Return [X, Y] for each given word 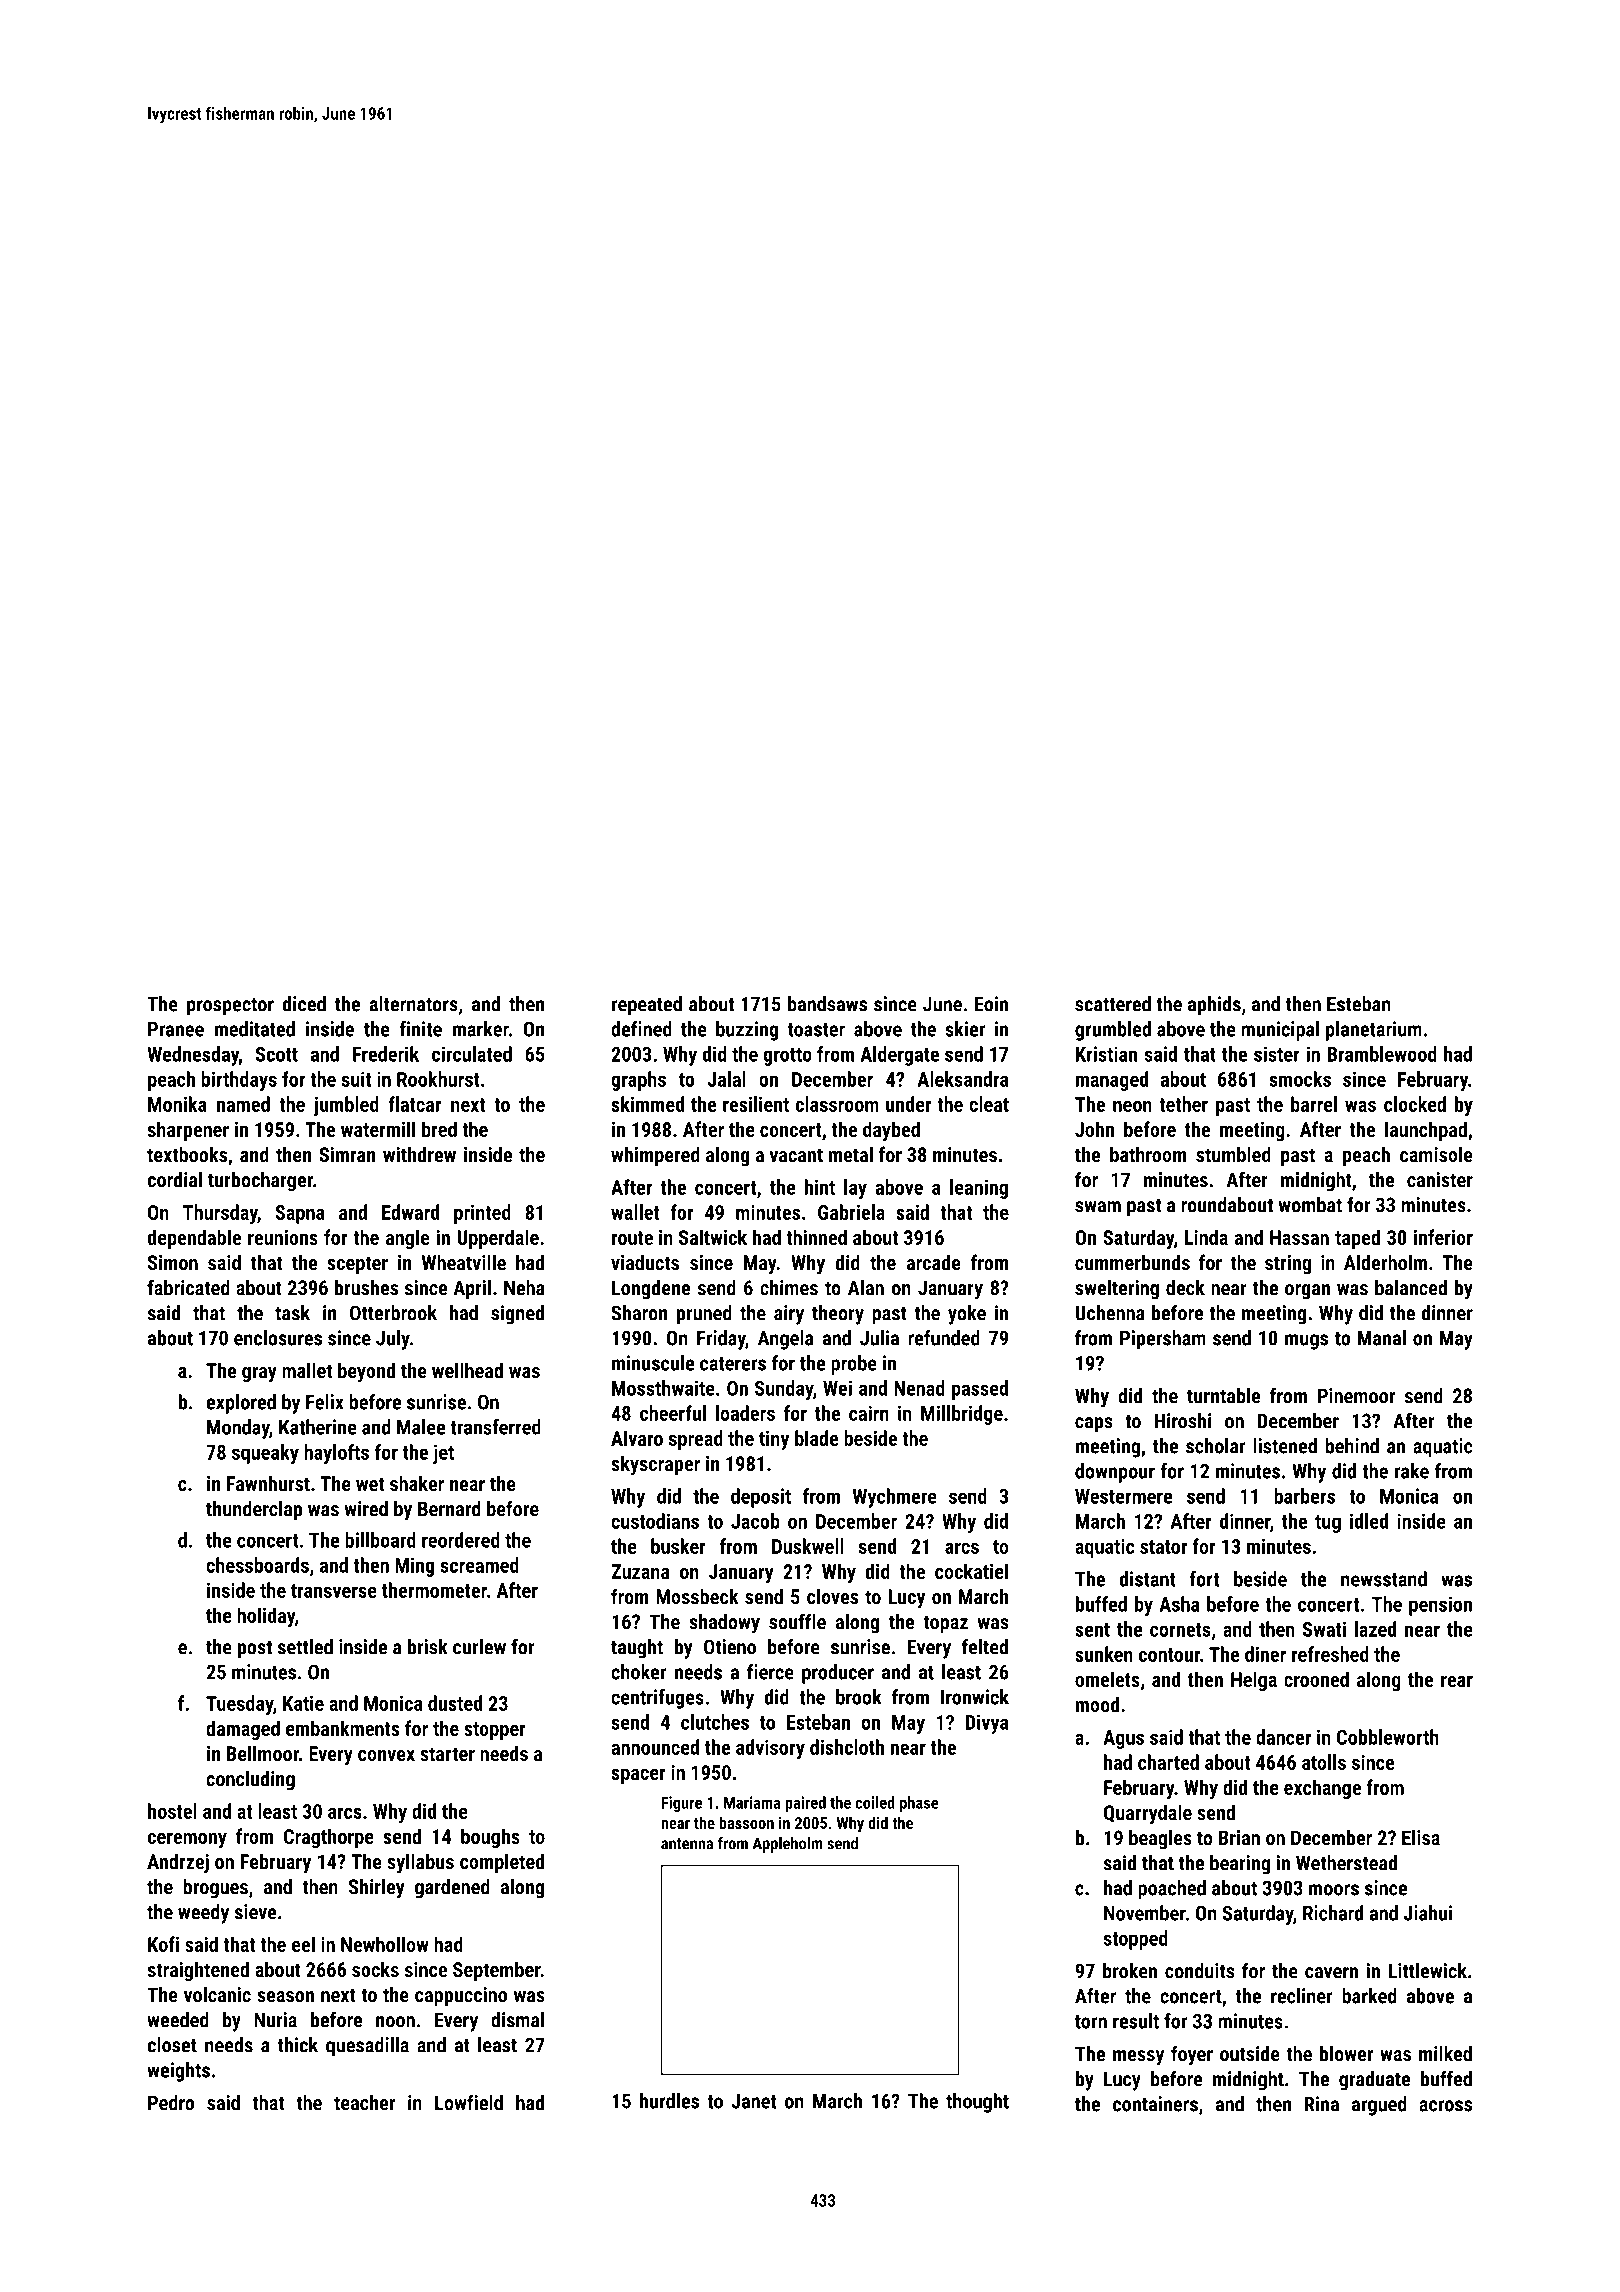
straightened [198, 1971]
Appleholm [788, 1844]
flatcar [414, 1104]
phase [919, 1804]
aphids [1214, 1006]
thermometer [434, 1590]
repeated [647, 1006]
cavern [1331, 1973]
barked [1369, 1996]
